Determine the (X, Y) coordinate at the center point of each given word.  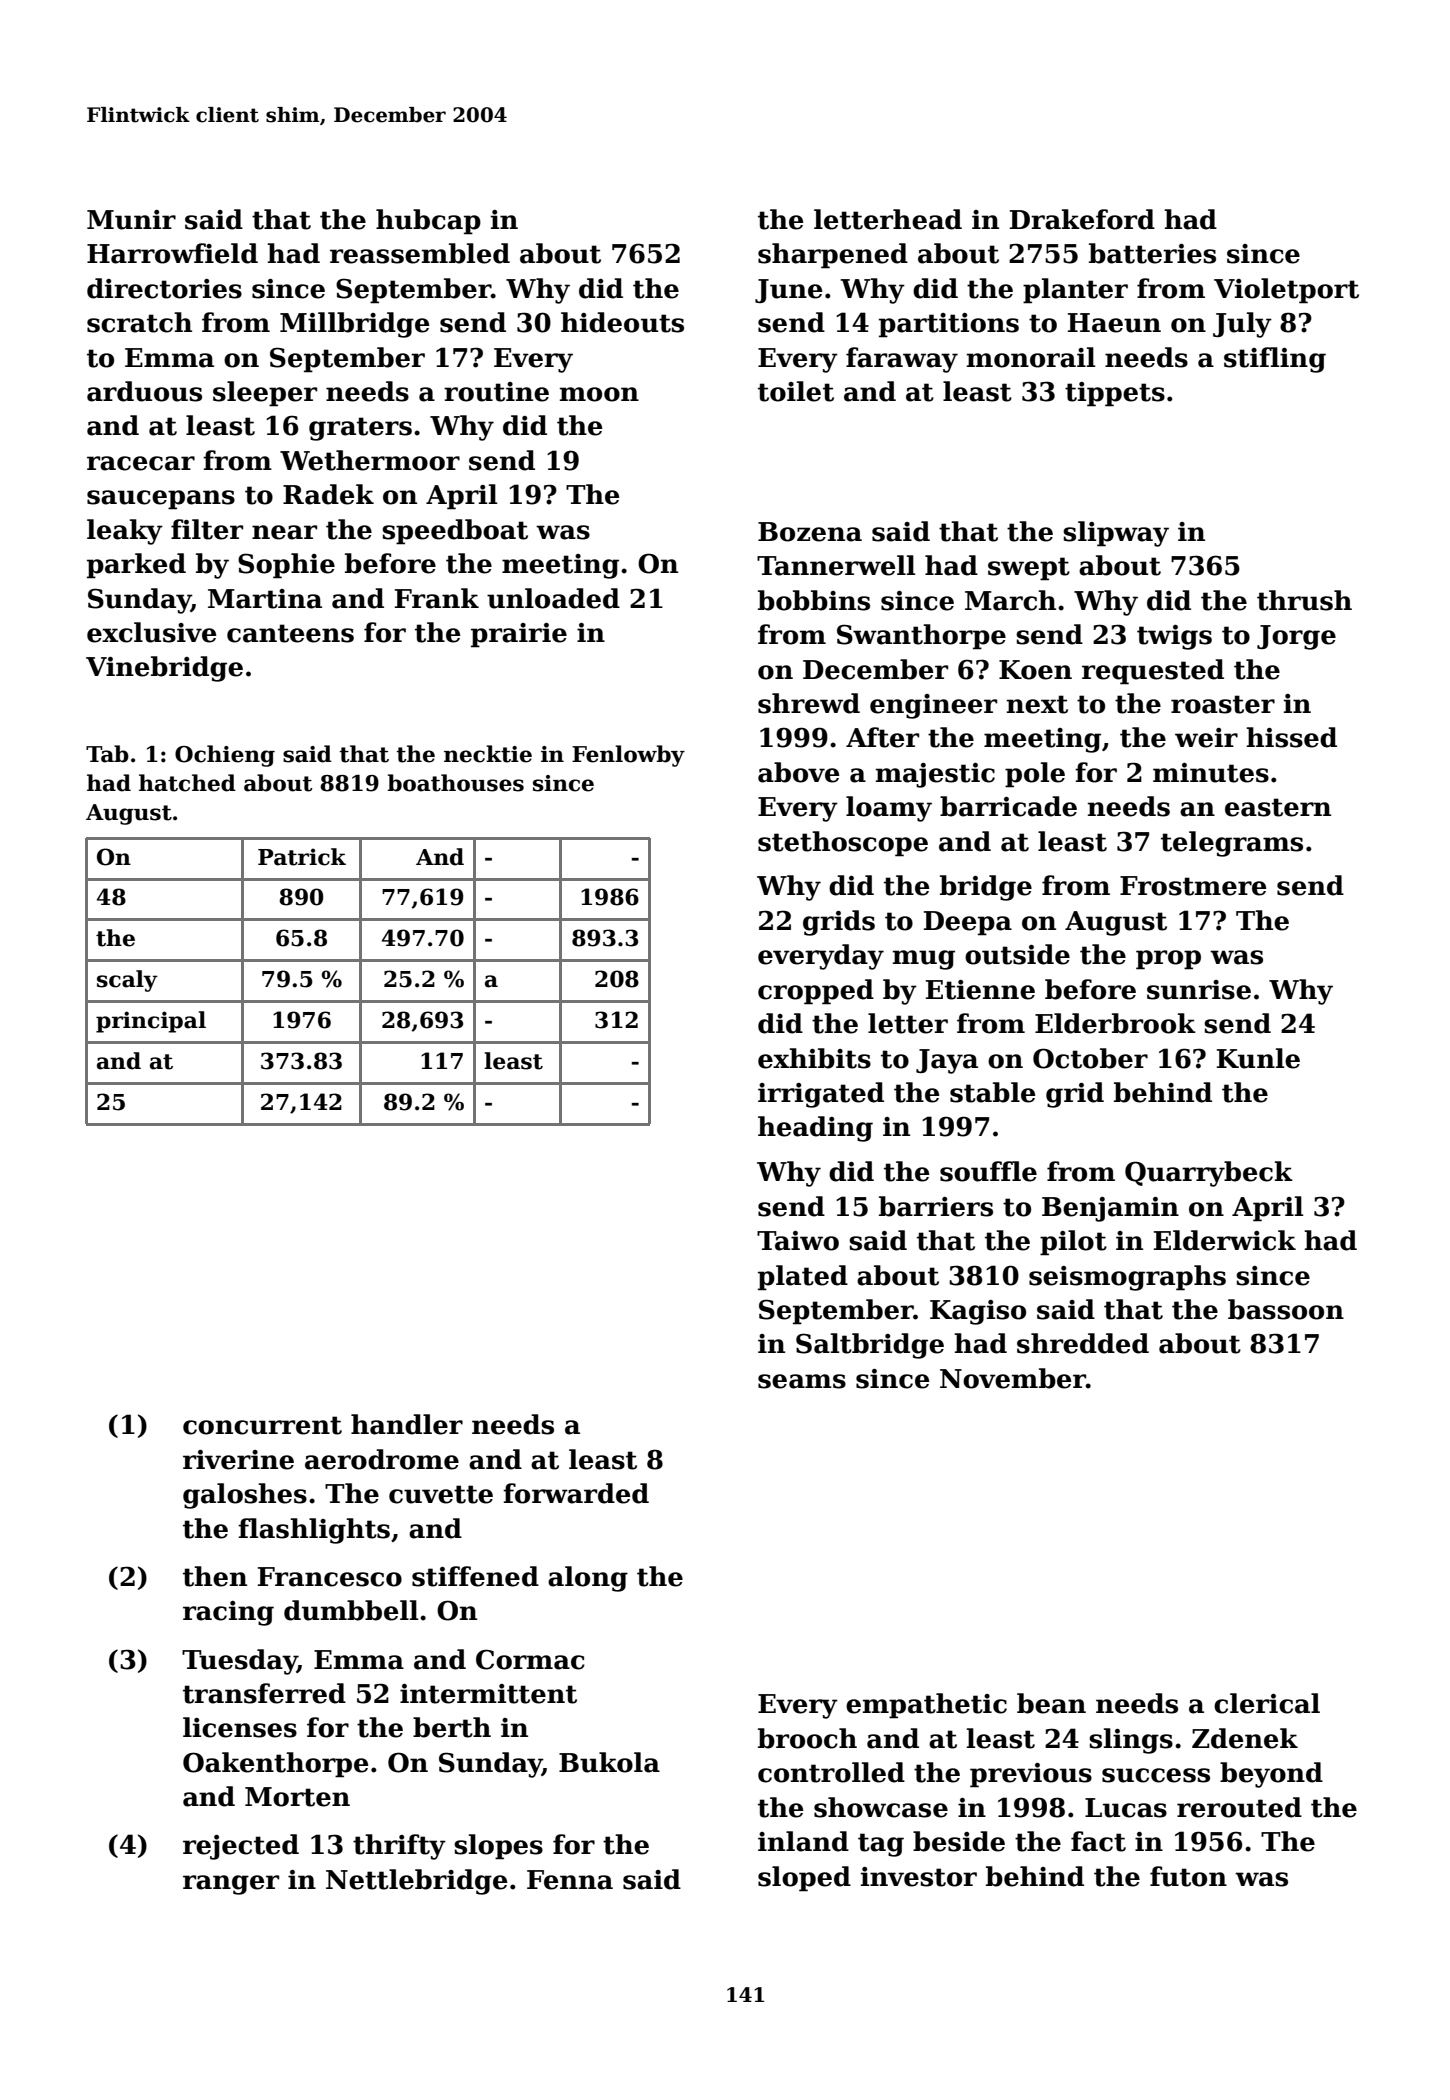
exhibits (814, 1058)
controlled (831, 1772)
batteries (1152, 253)
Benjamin (1110, 1209)
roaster (1223, 704)
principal (151, 1022)
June (789, 291)
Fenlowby (628, 756)
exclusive (152, 632)
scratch (139, 322)
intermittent (488, 1694)
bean (1051, 1703)
